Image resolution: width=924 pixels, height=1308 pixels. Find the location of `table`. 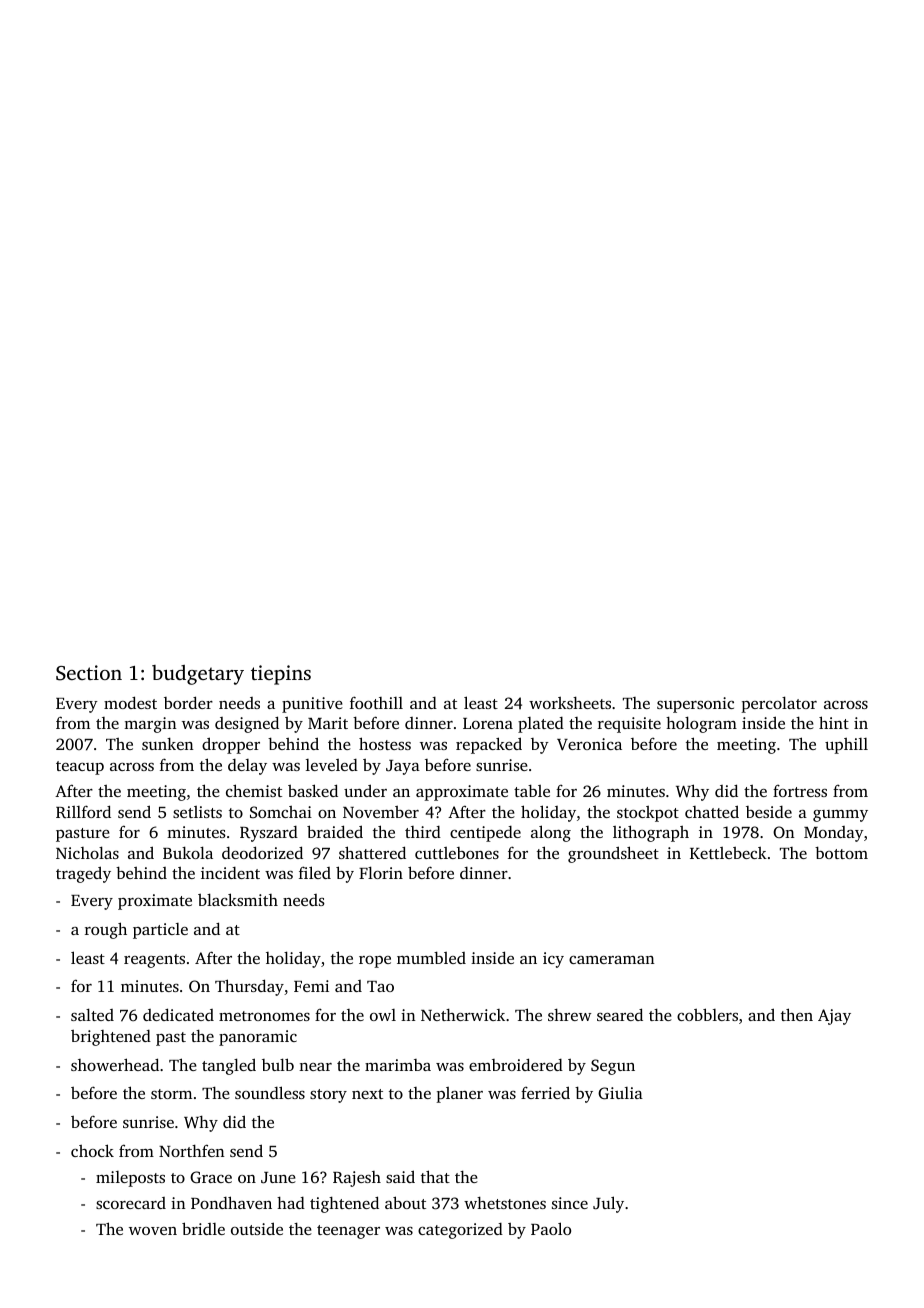

table is located at coordinates (532, 790).
